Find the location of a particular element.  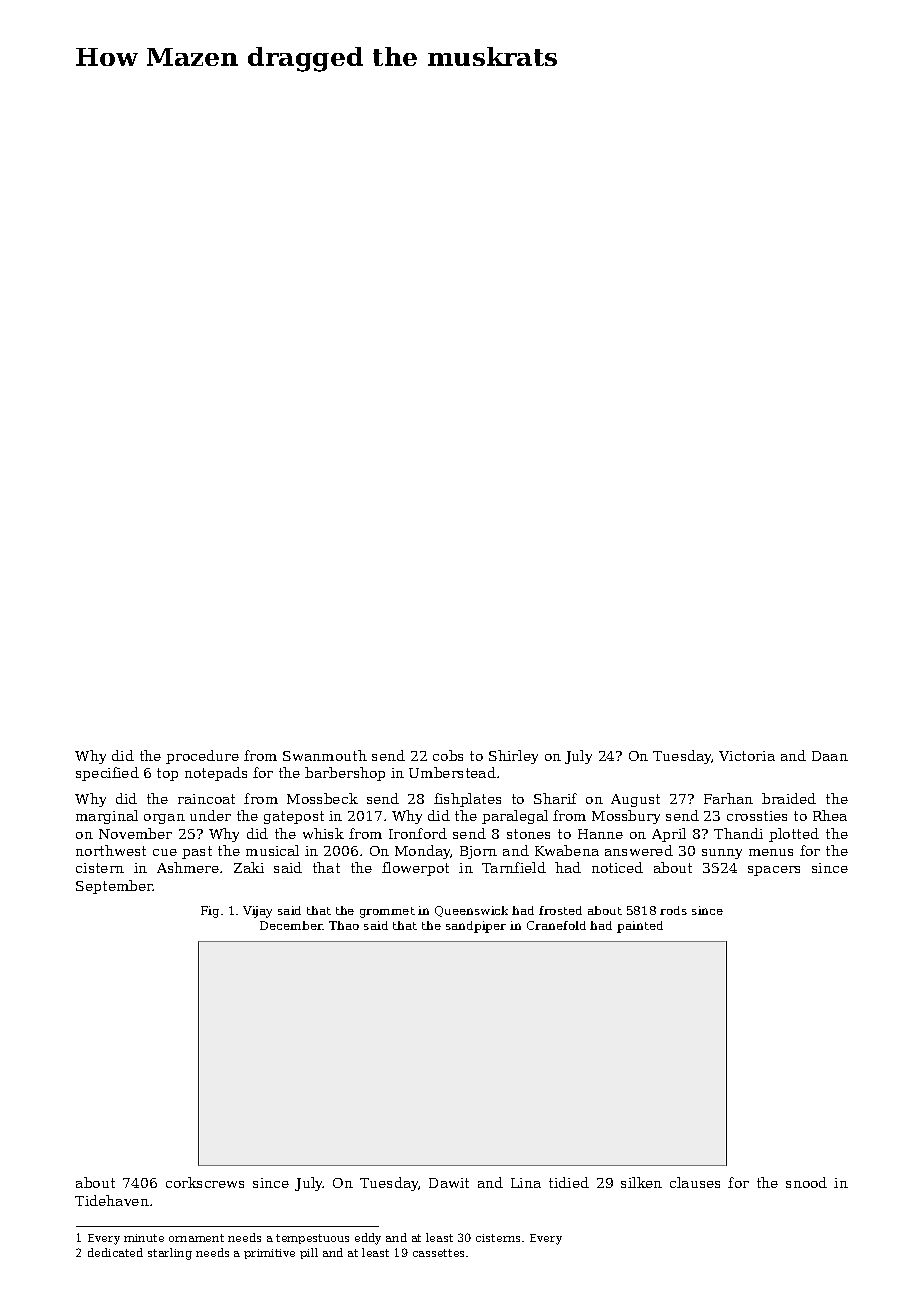

Victoria is located at coordinates (747, 756).
